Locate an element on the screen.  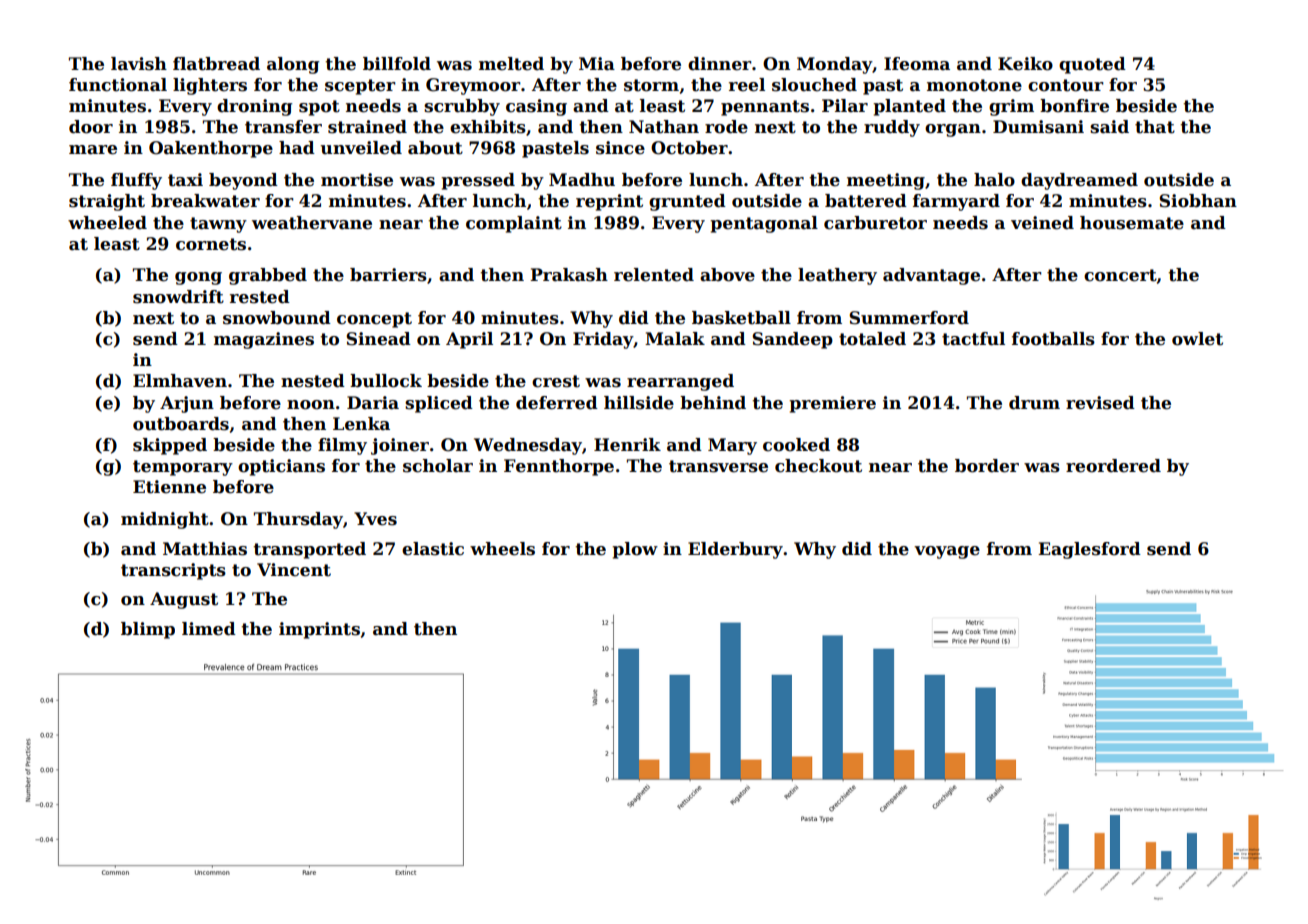
Keiko is located at coordinates (1025, 64).
